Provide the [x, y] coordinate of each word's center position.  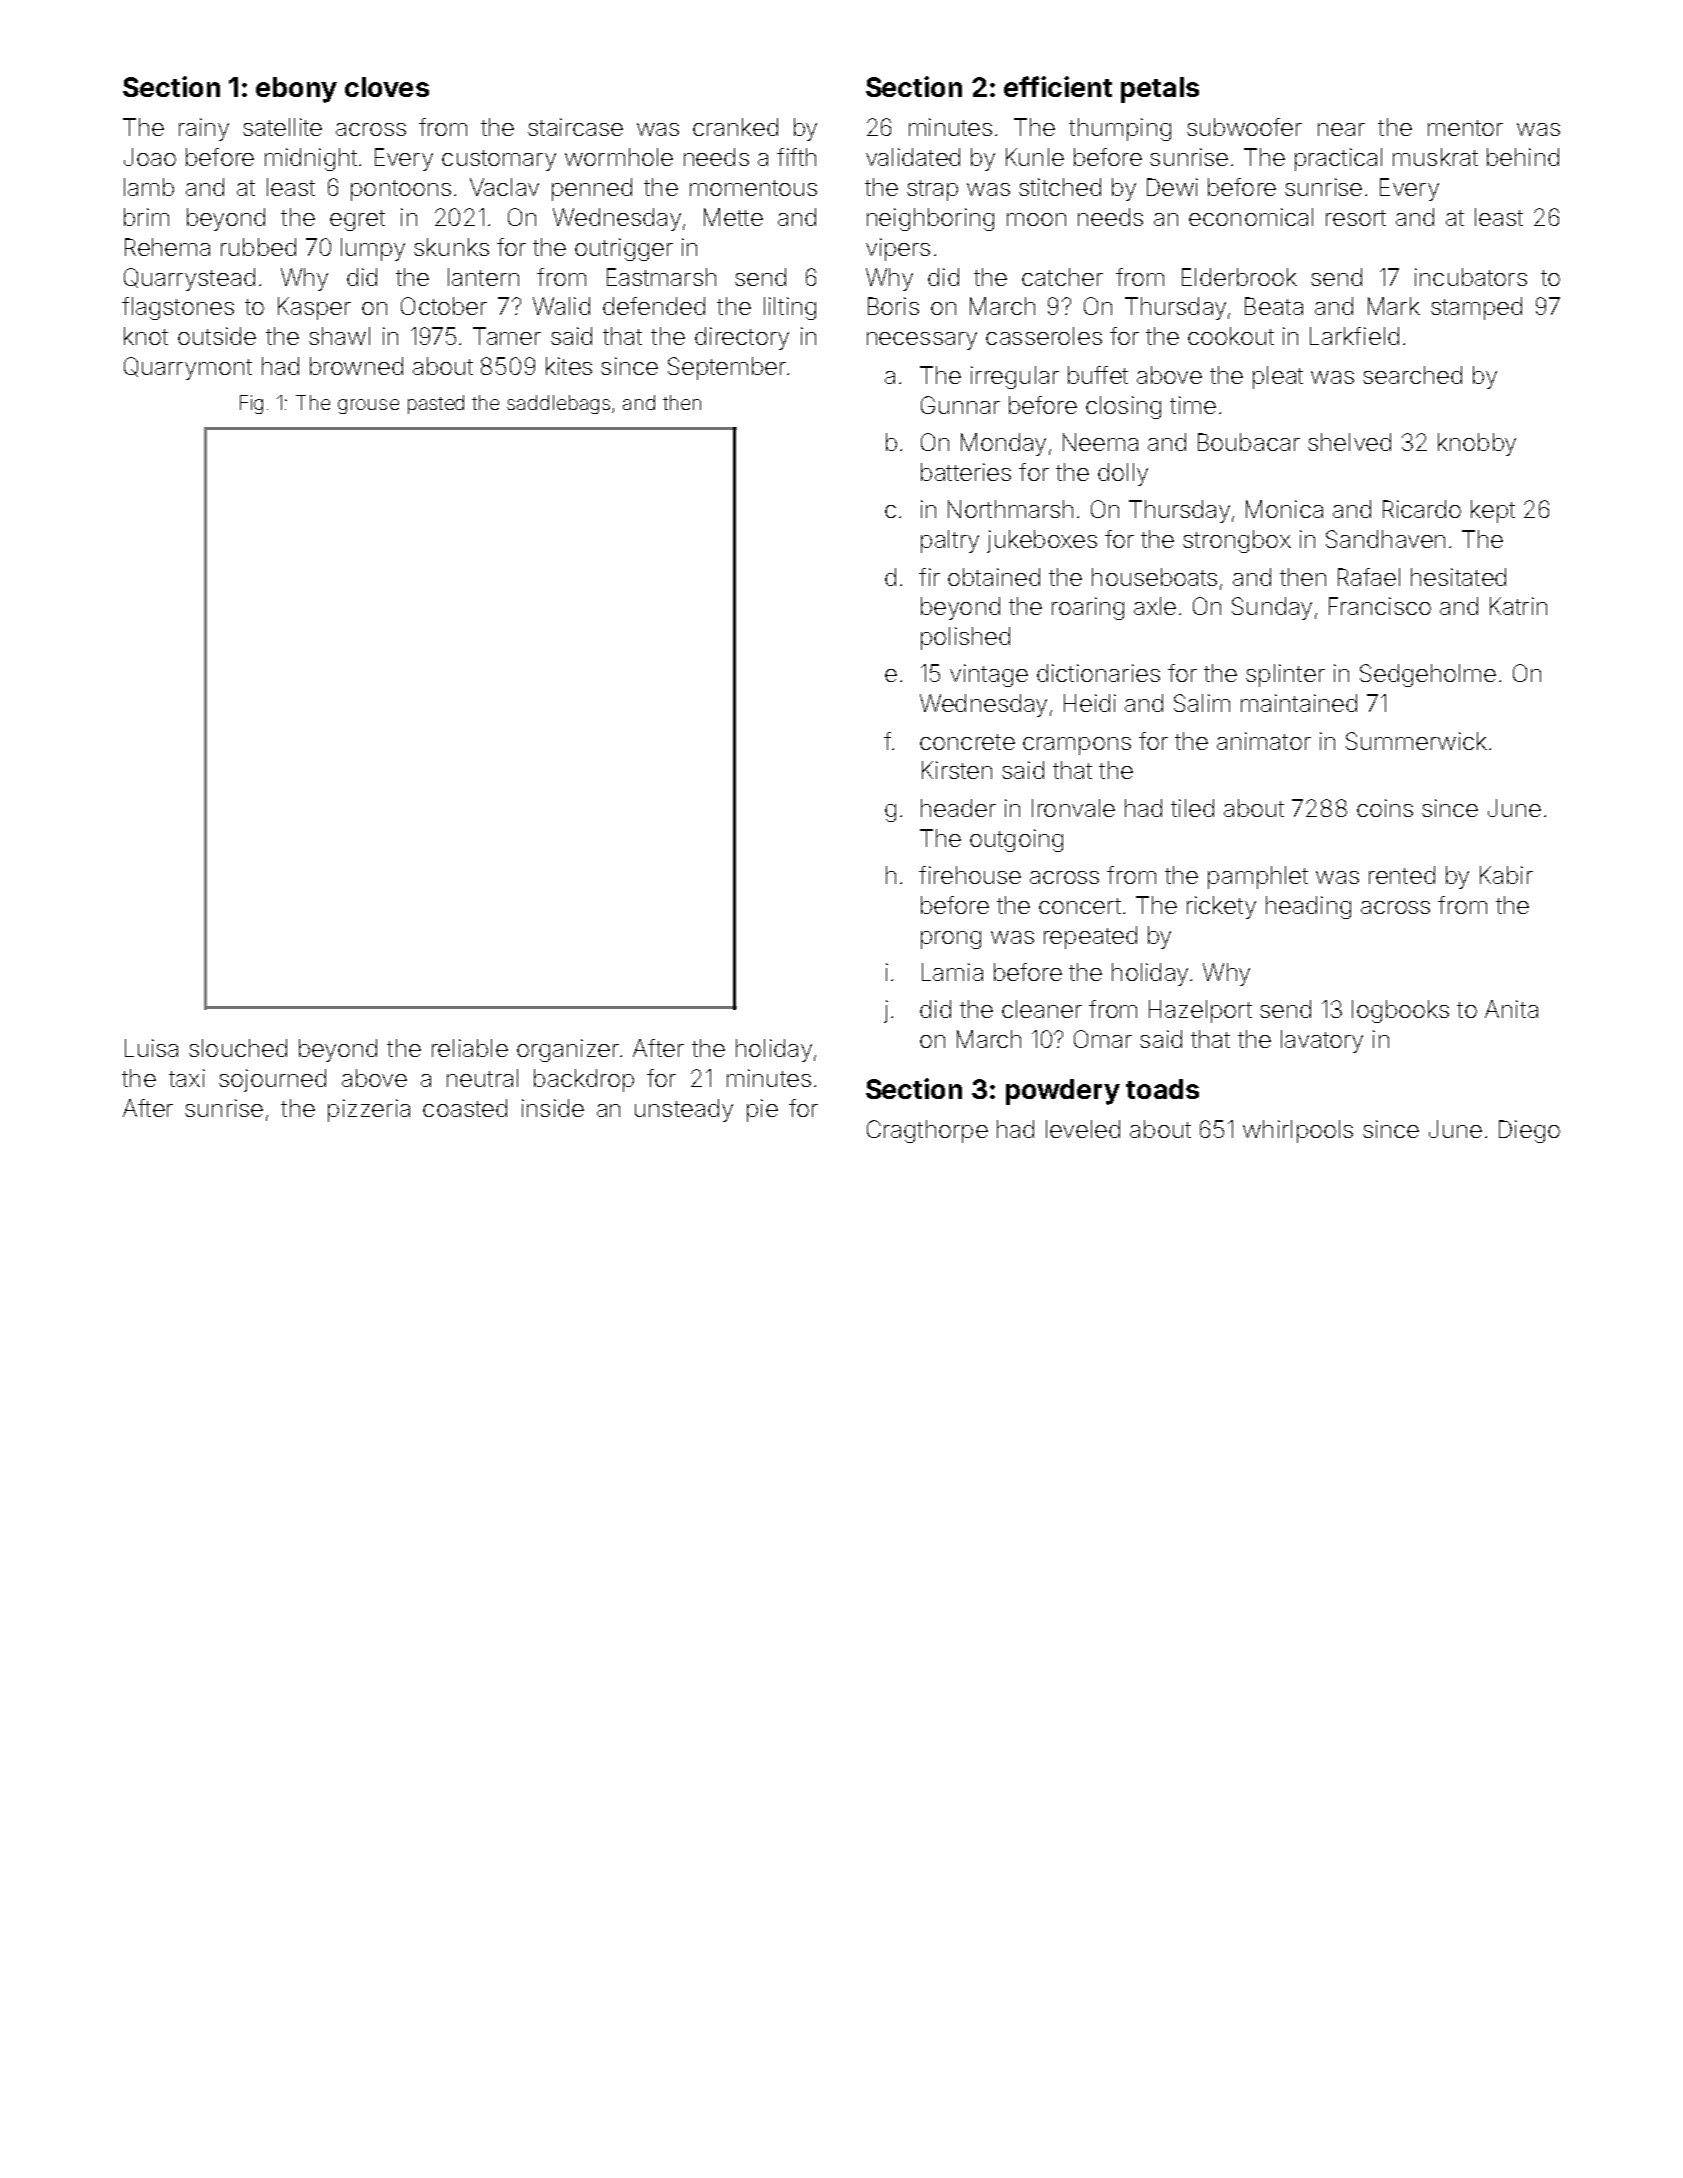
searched [1412, 375]
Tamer [507, 336]
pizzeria [369, 1110]
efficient [1058, 86]
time [1193, 405]
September [727, 368]
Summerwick [1416, 741]
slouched [238, 1048]
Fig [251, 404]
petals [1160, 90]
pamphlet [1258, 877]
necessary [922, 341]
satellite [282, 127]
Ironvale [1073, 808]
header [958, 808]
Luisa [151, 1048]
